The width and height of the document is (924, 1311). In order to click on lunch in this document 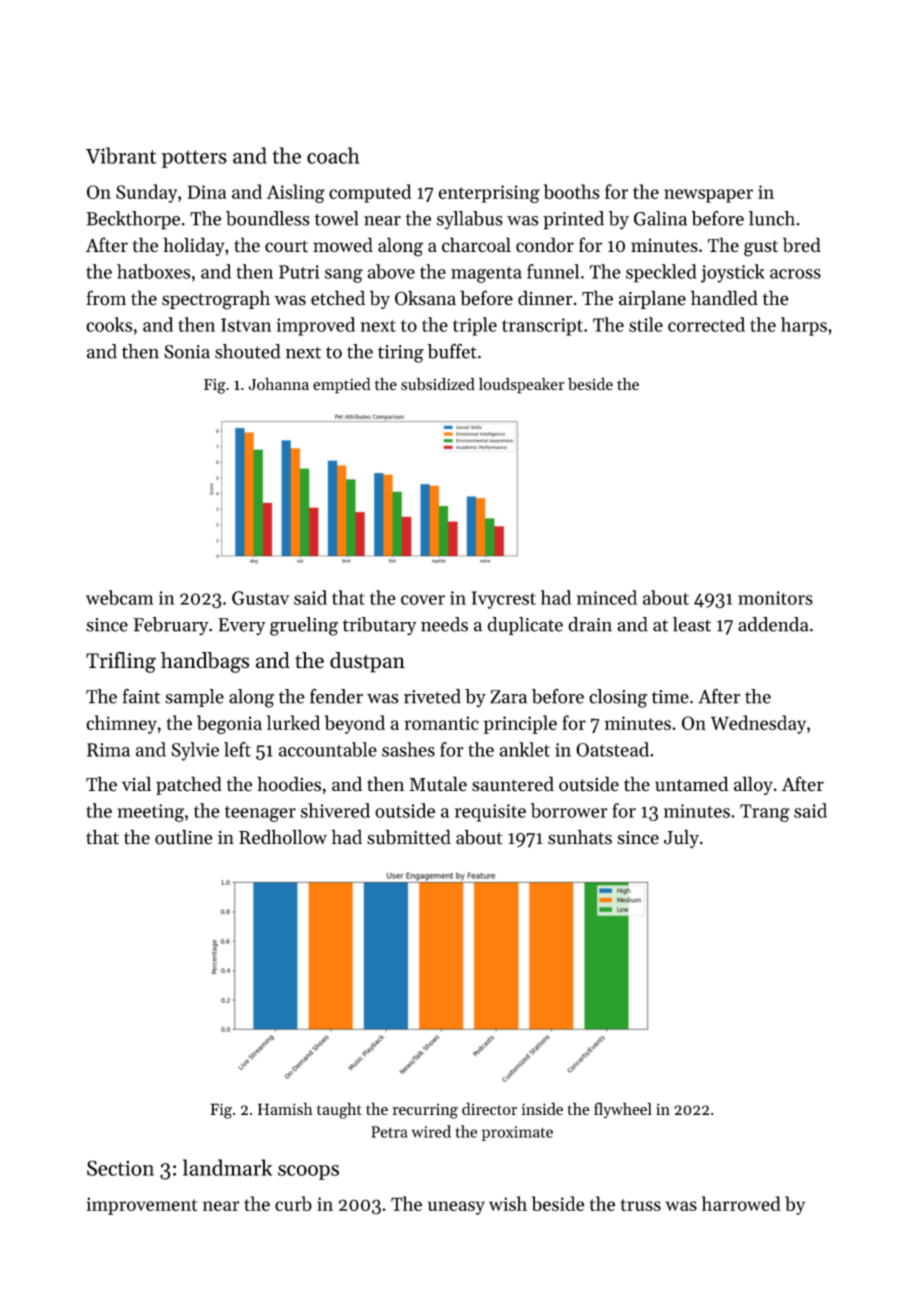, I will do `click(772, 218)`.
